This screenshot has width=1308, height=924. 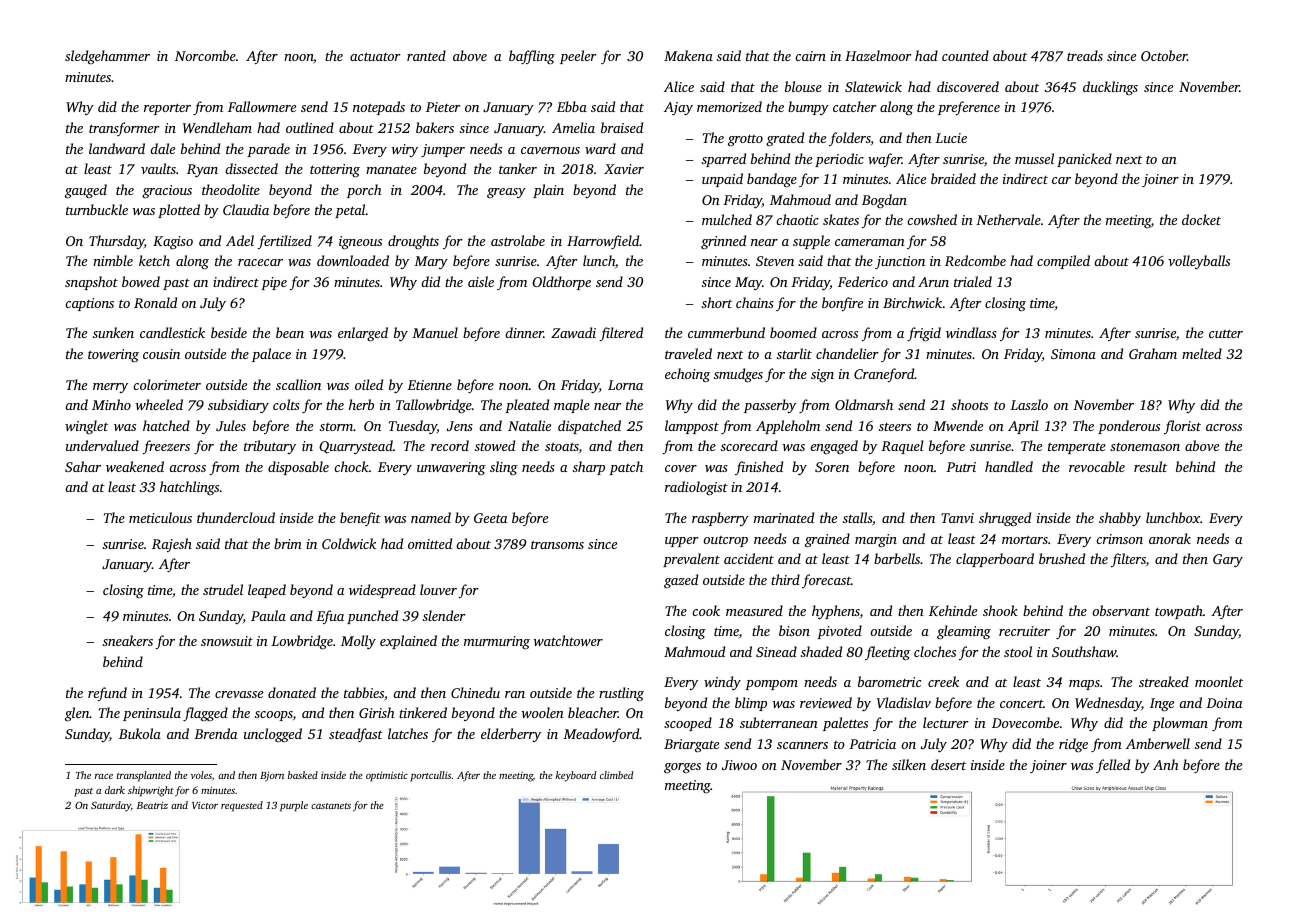 What do you see at coordinates (1085, 55) in the screenshot?
I see `treads` at bounding box center [1085, 55].
